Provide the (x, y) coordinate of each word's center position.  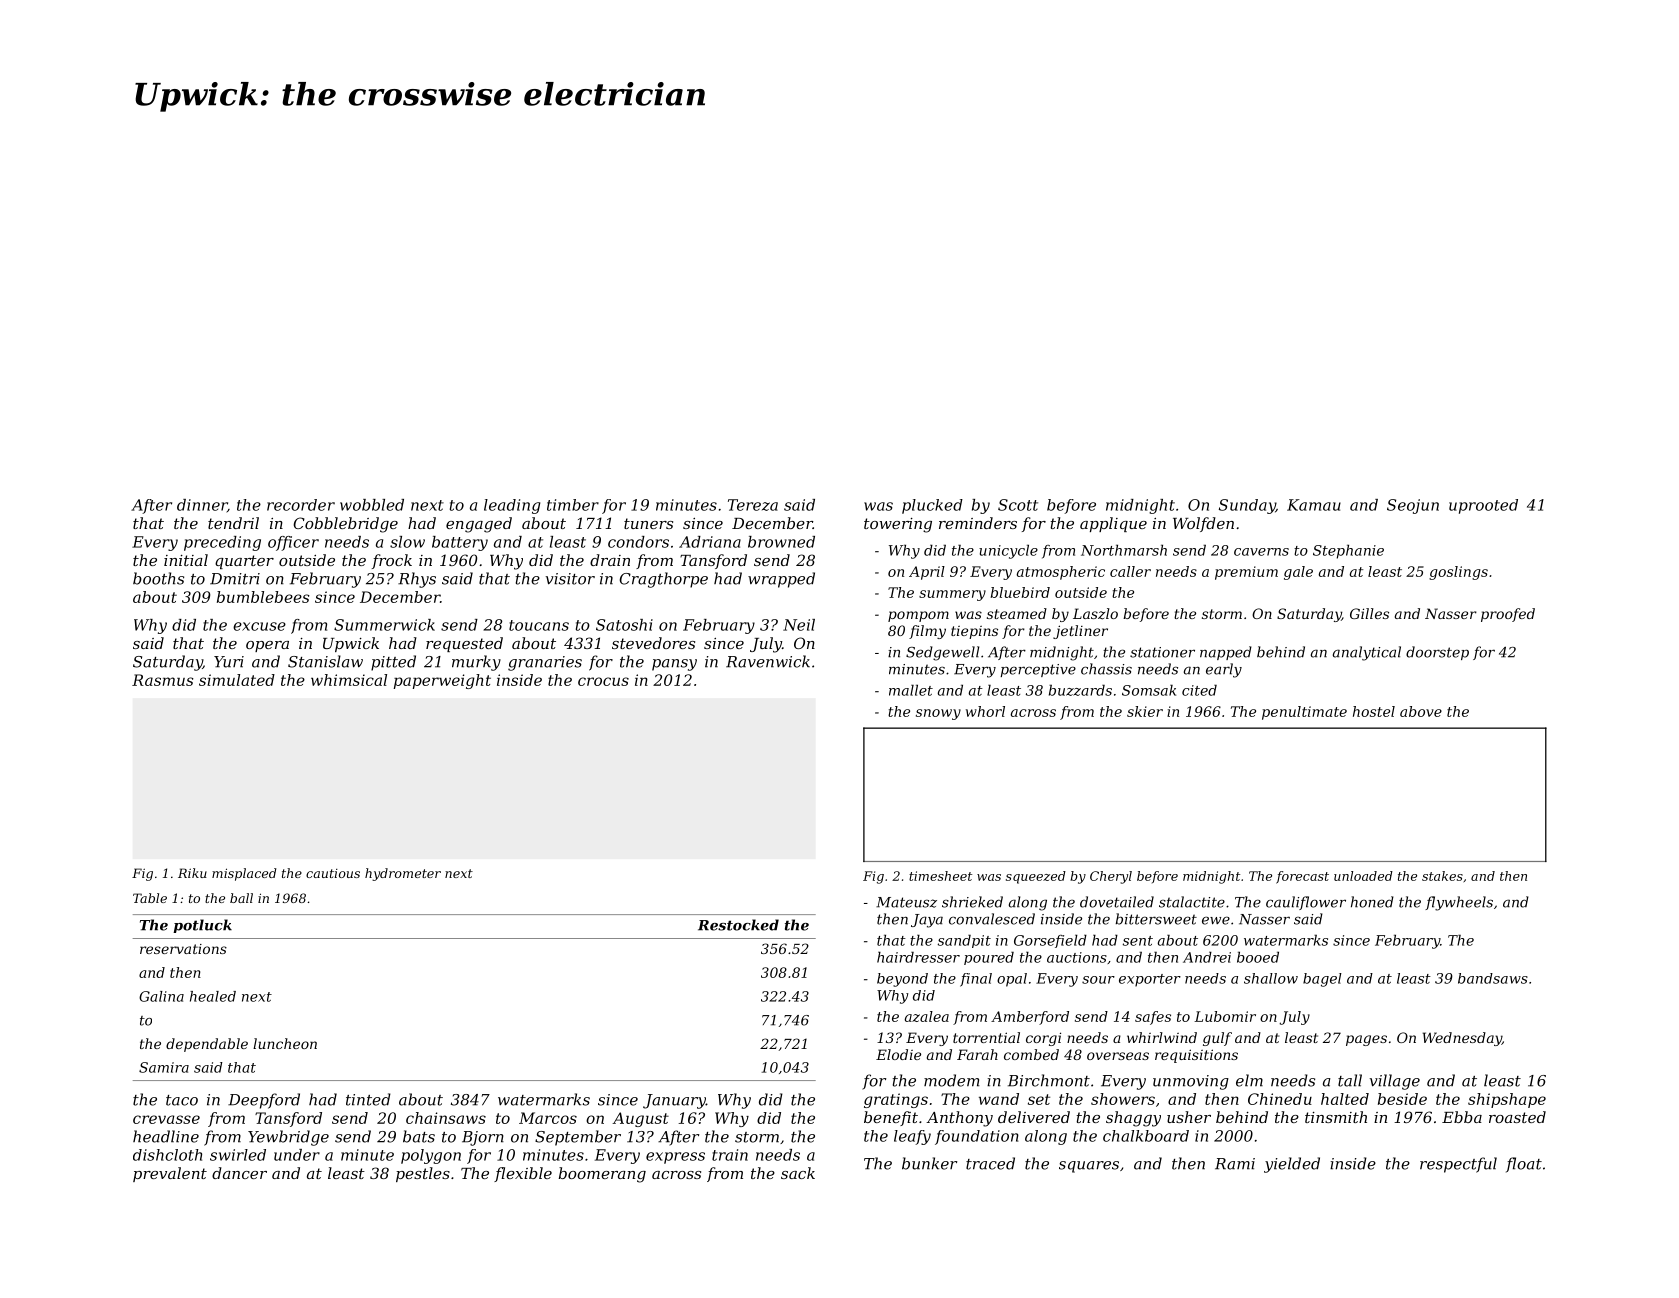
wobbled (372, 505)
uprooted (1483, 506)
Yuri (229, 662)
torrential (986, 1037)
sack (798, 1173)
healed (213, 996)
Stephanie (1348, 551)
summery (952, 595)
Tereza (753, 505)
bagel (1322, 980)
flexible (523, 1174)
